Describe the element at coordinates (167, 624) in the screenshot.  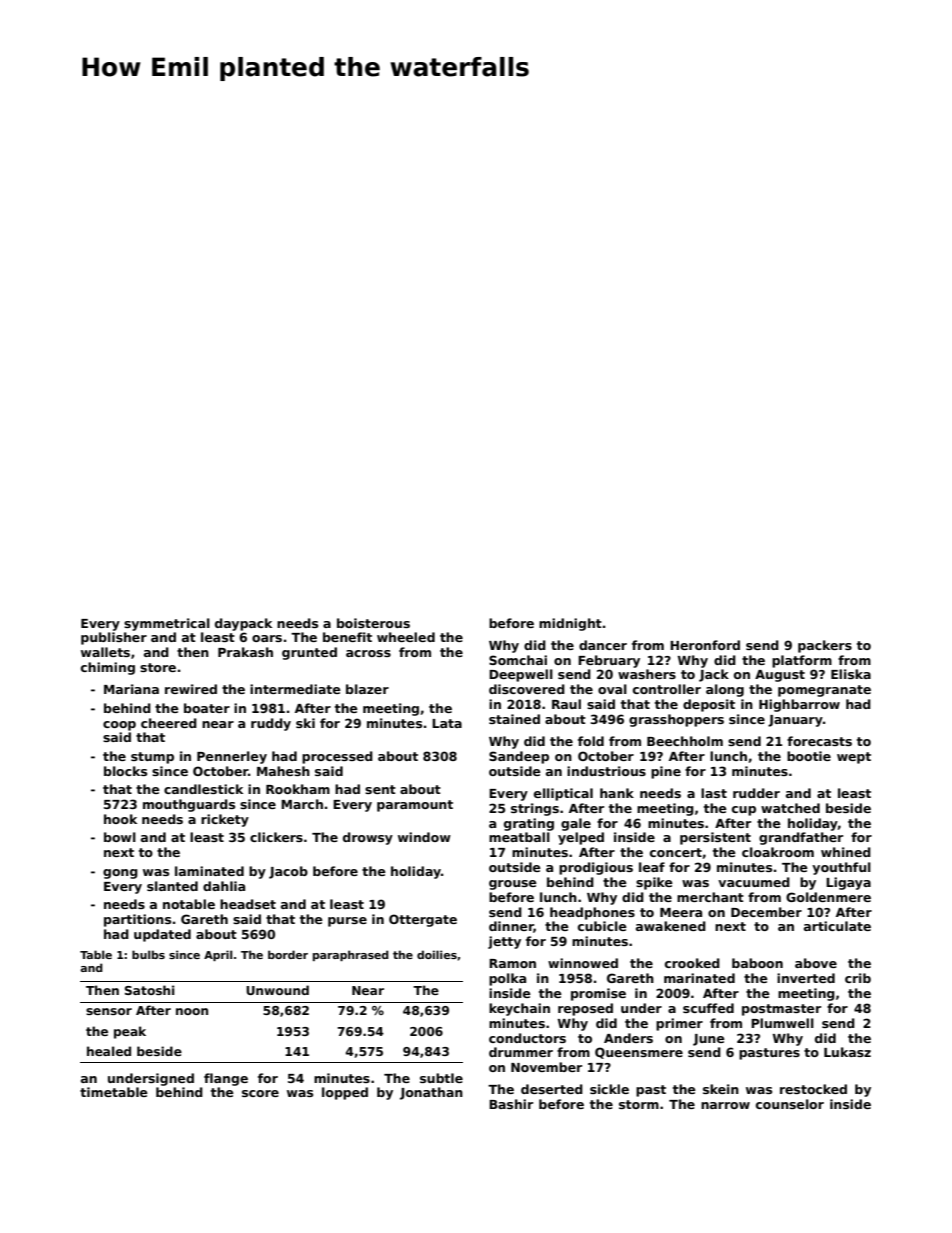
I see `symmetrical` at that location.
